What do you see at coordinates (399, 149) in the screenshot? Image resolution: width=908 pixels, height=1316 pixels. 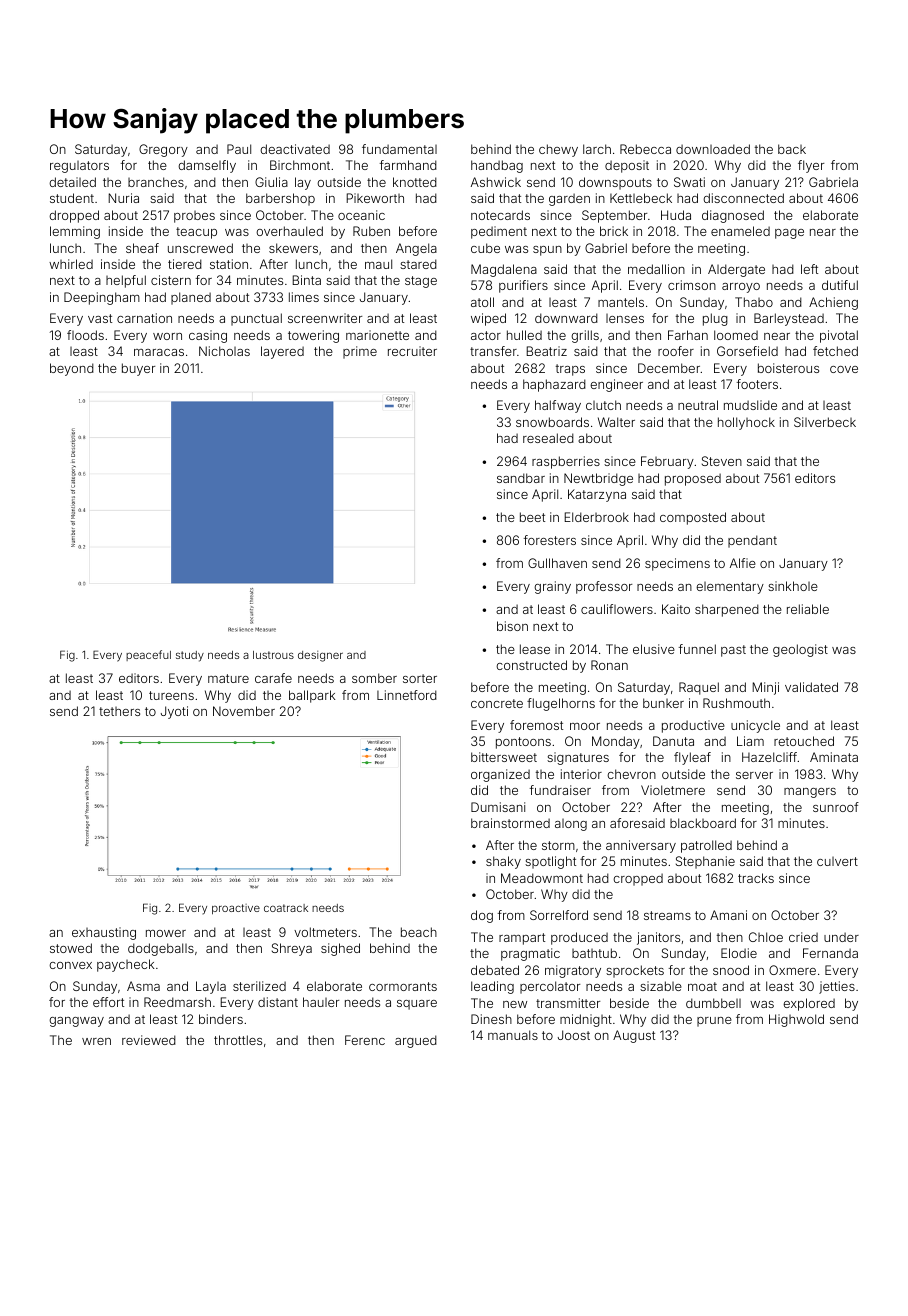 I see `fundamental` at bounding box center [399, 149].
